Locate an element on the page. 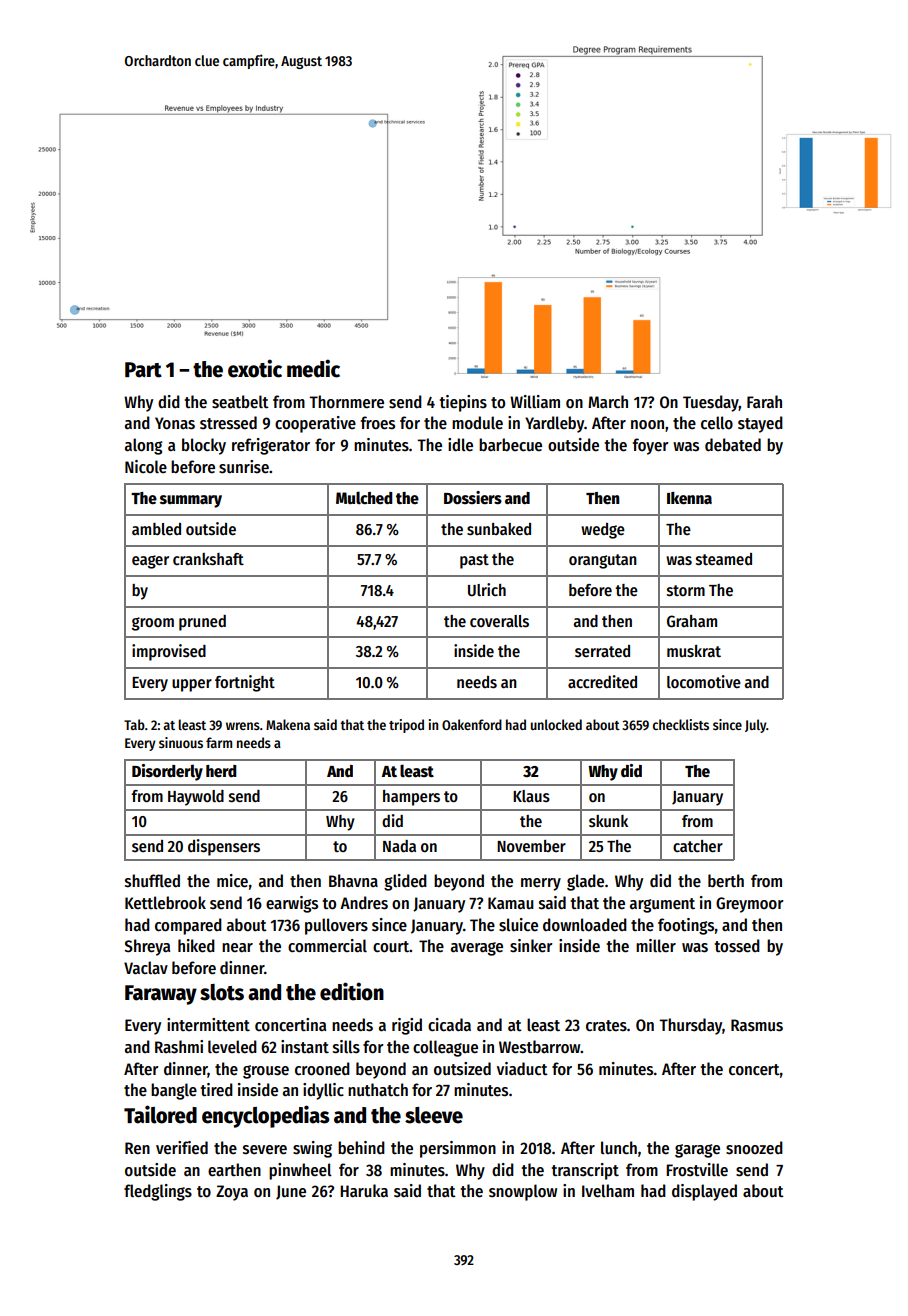 The width and height of the image is (908, 1316). medic is located at coordinates (313, 368).
